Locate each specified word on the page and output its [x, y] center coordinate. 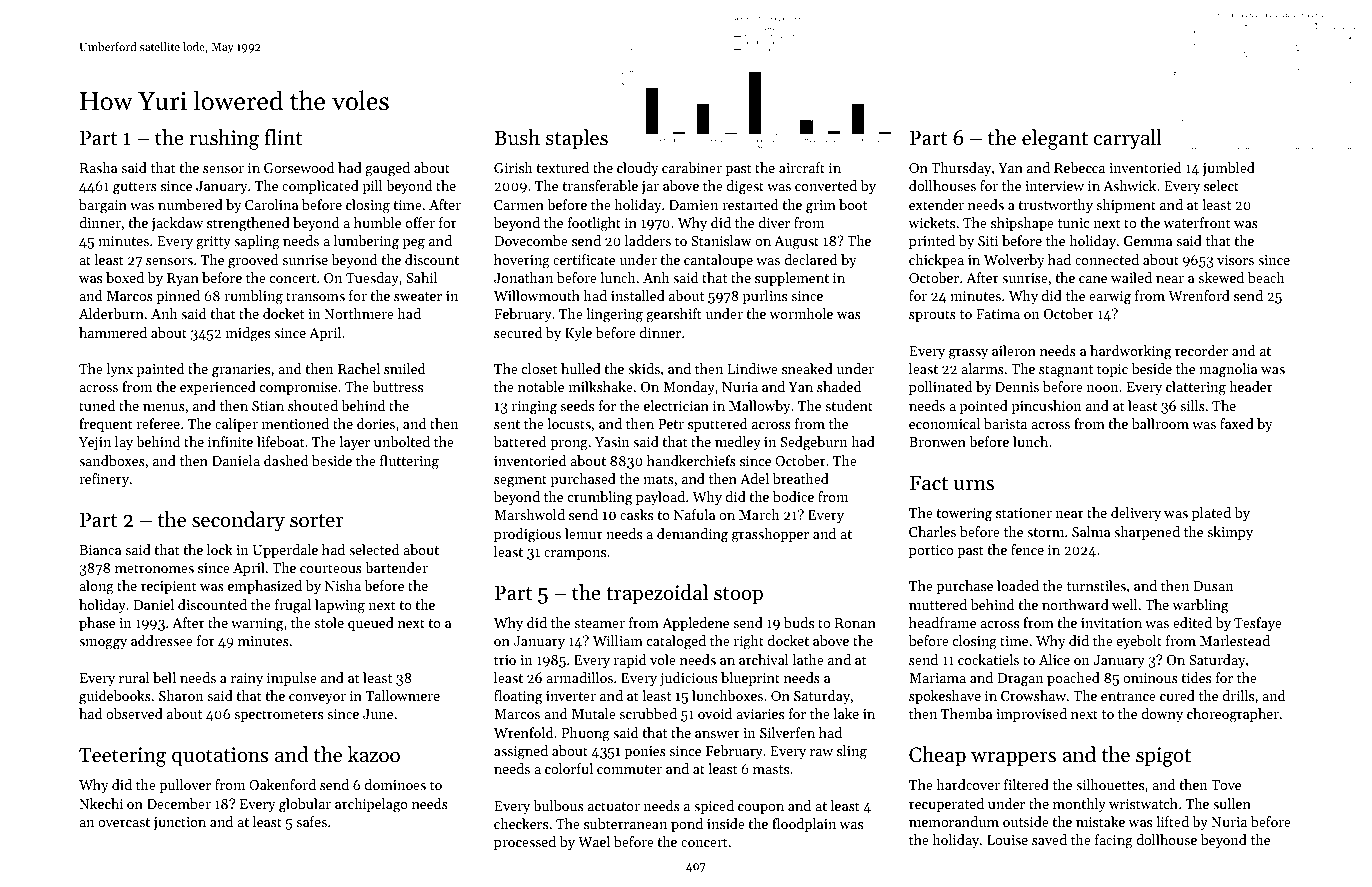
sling [852, 752]
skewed [1221, 277]
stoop [738, 596]
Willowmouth [537, 295]
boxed [125, 277]
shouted [313, 405]
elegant [1055, 139]
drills [1238, 695]
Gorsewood [299, 167]
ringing [534, 408]
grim [821, 207]
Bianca [100, 550]
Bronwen [937, 442]
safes [312, 821]
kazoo [374, 754]
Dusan [1213, 586]
